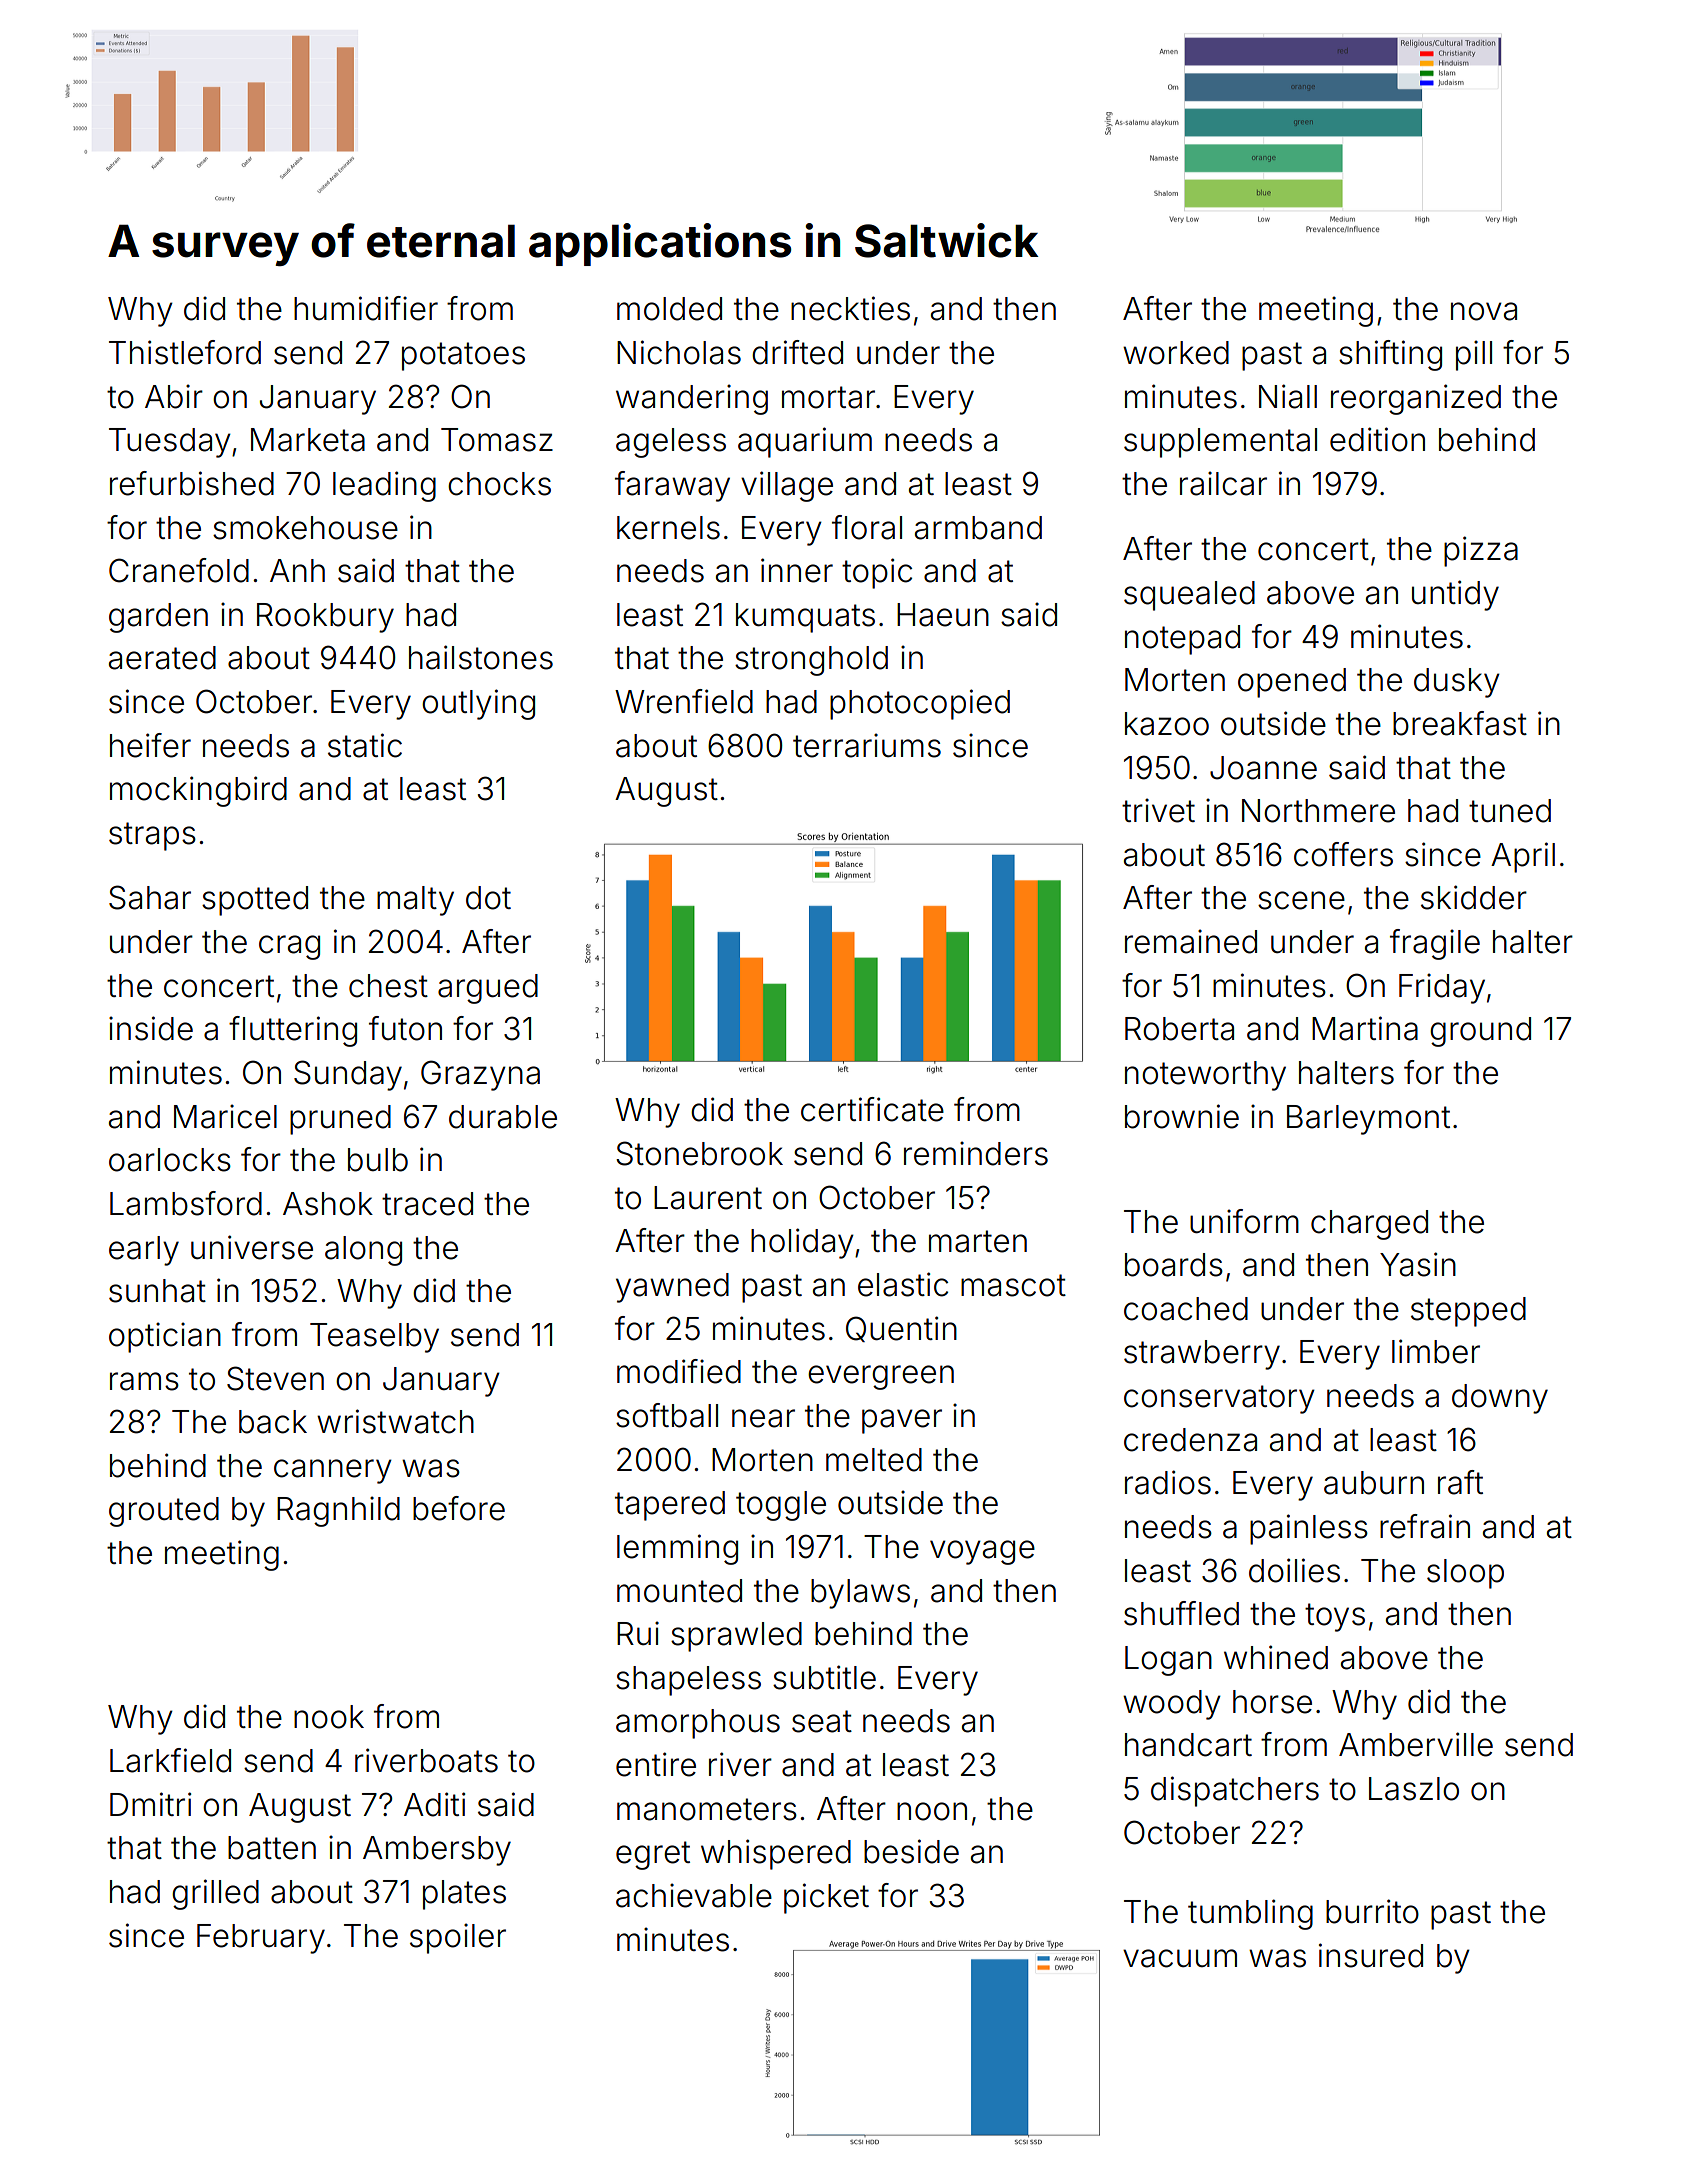 This page has width=1683, height=2178. What do you see at coordinates (867, 745) in the page?
I see `terrariums` at bounding box center [867, 745].
